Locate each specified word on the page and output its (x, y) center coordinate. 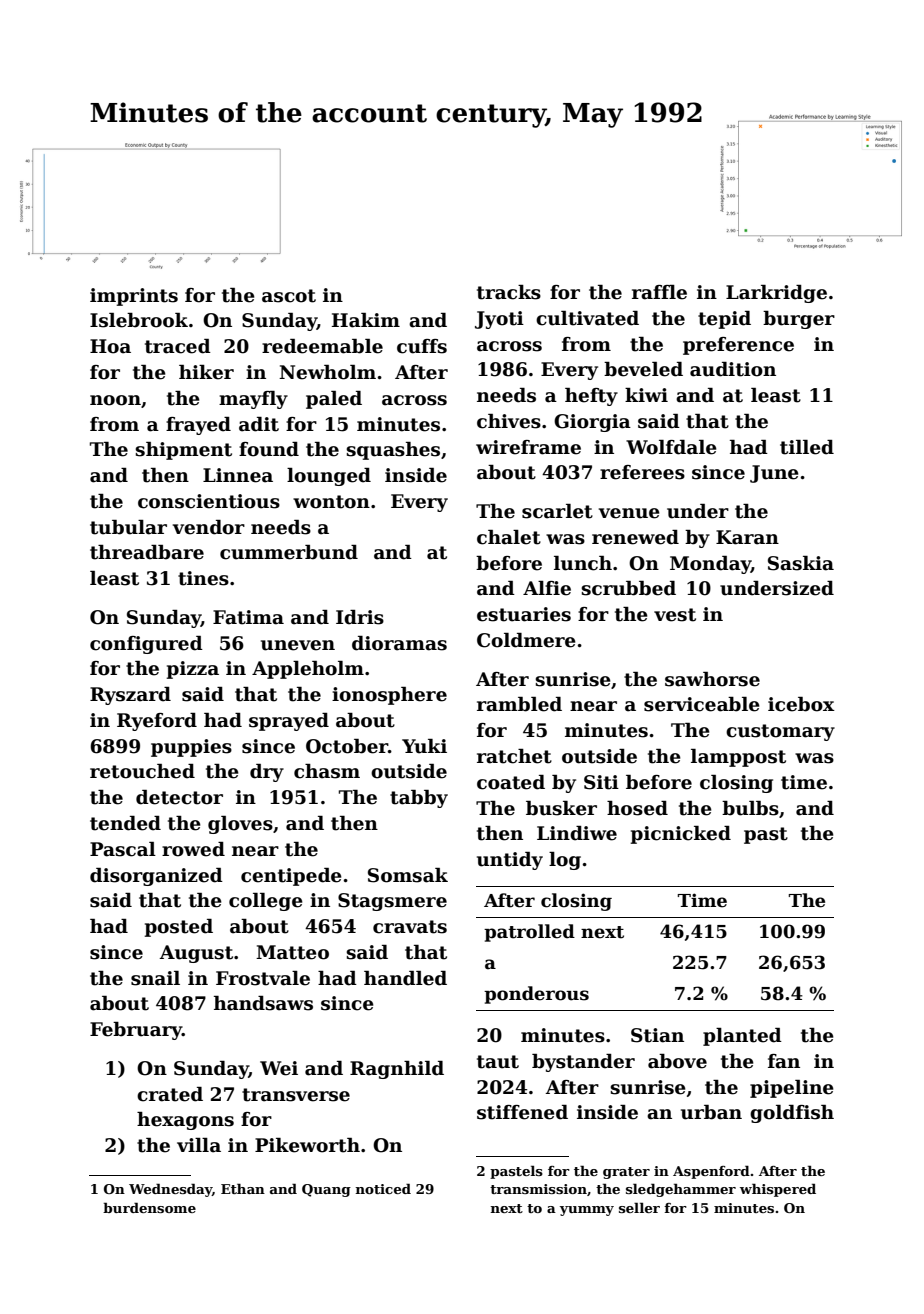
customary (780, 732)
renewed (635, 537)
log (565, 861)
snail (155, 978)
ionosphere (389, 696)
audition (733, 369)
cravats (410, 927)
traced (178, 346)
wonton (331, 502)
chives (509, 421)
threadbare (147, 552)
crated (170, 1094)
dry (267, 773)
